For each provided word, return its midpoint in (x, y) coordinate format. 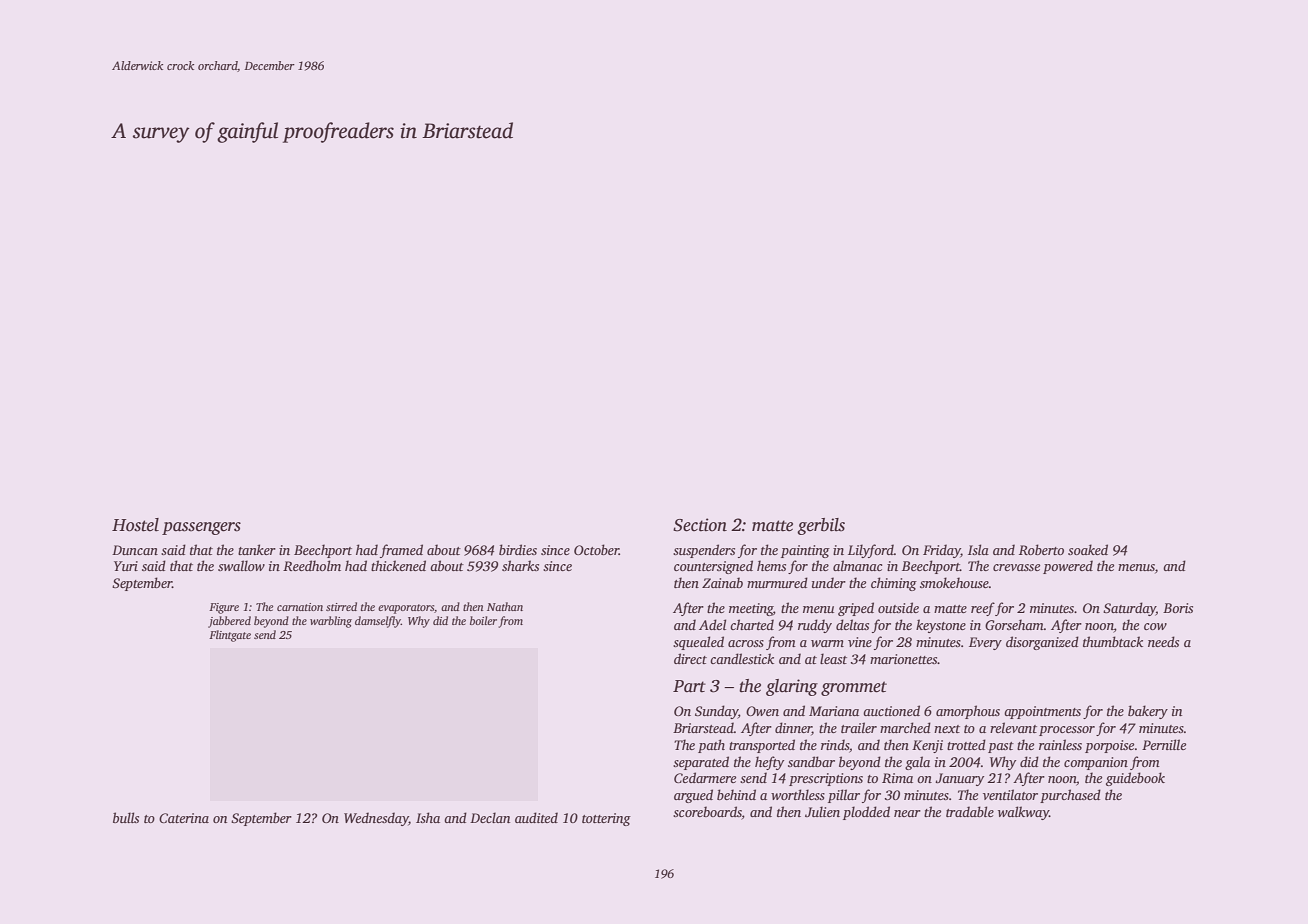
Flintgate (230, 636)
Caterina (184, 818)
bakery (1148, 712)
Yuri (126, 566)
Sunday (716, 712)
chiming (894, 584)
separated (701, 763)
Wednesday (376, 819)
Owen (762, 711)
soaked (1088, 549)
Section (700, 525)
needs (1163, 641)
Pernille (1164, 744)
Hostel (135, 525)
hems (771, 565)
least (833, 658)
